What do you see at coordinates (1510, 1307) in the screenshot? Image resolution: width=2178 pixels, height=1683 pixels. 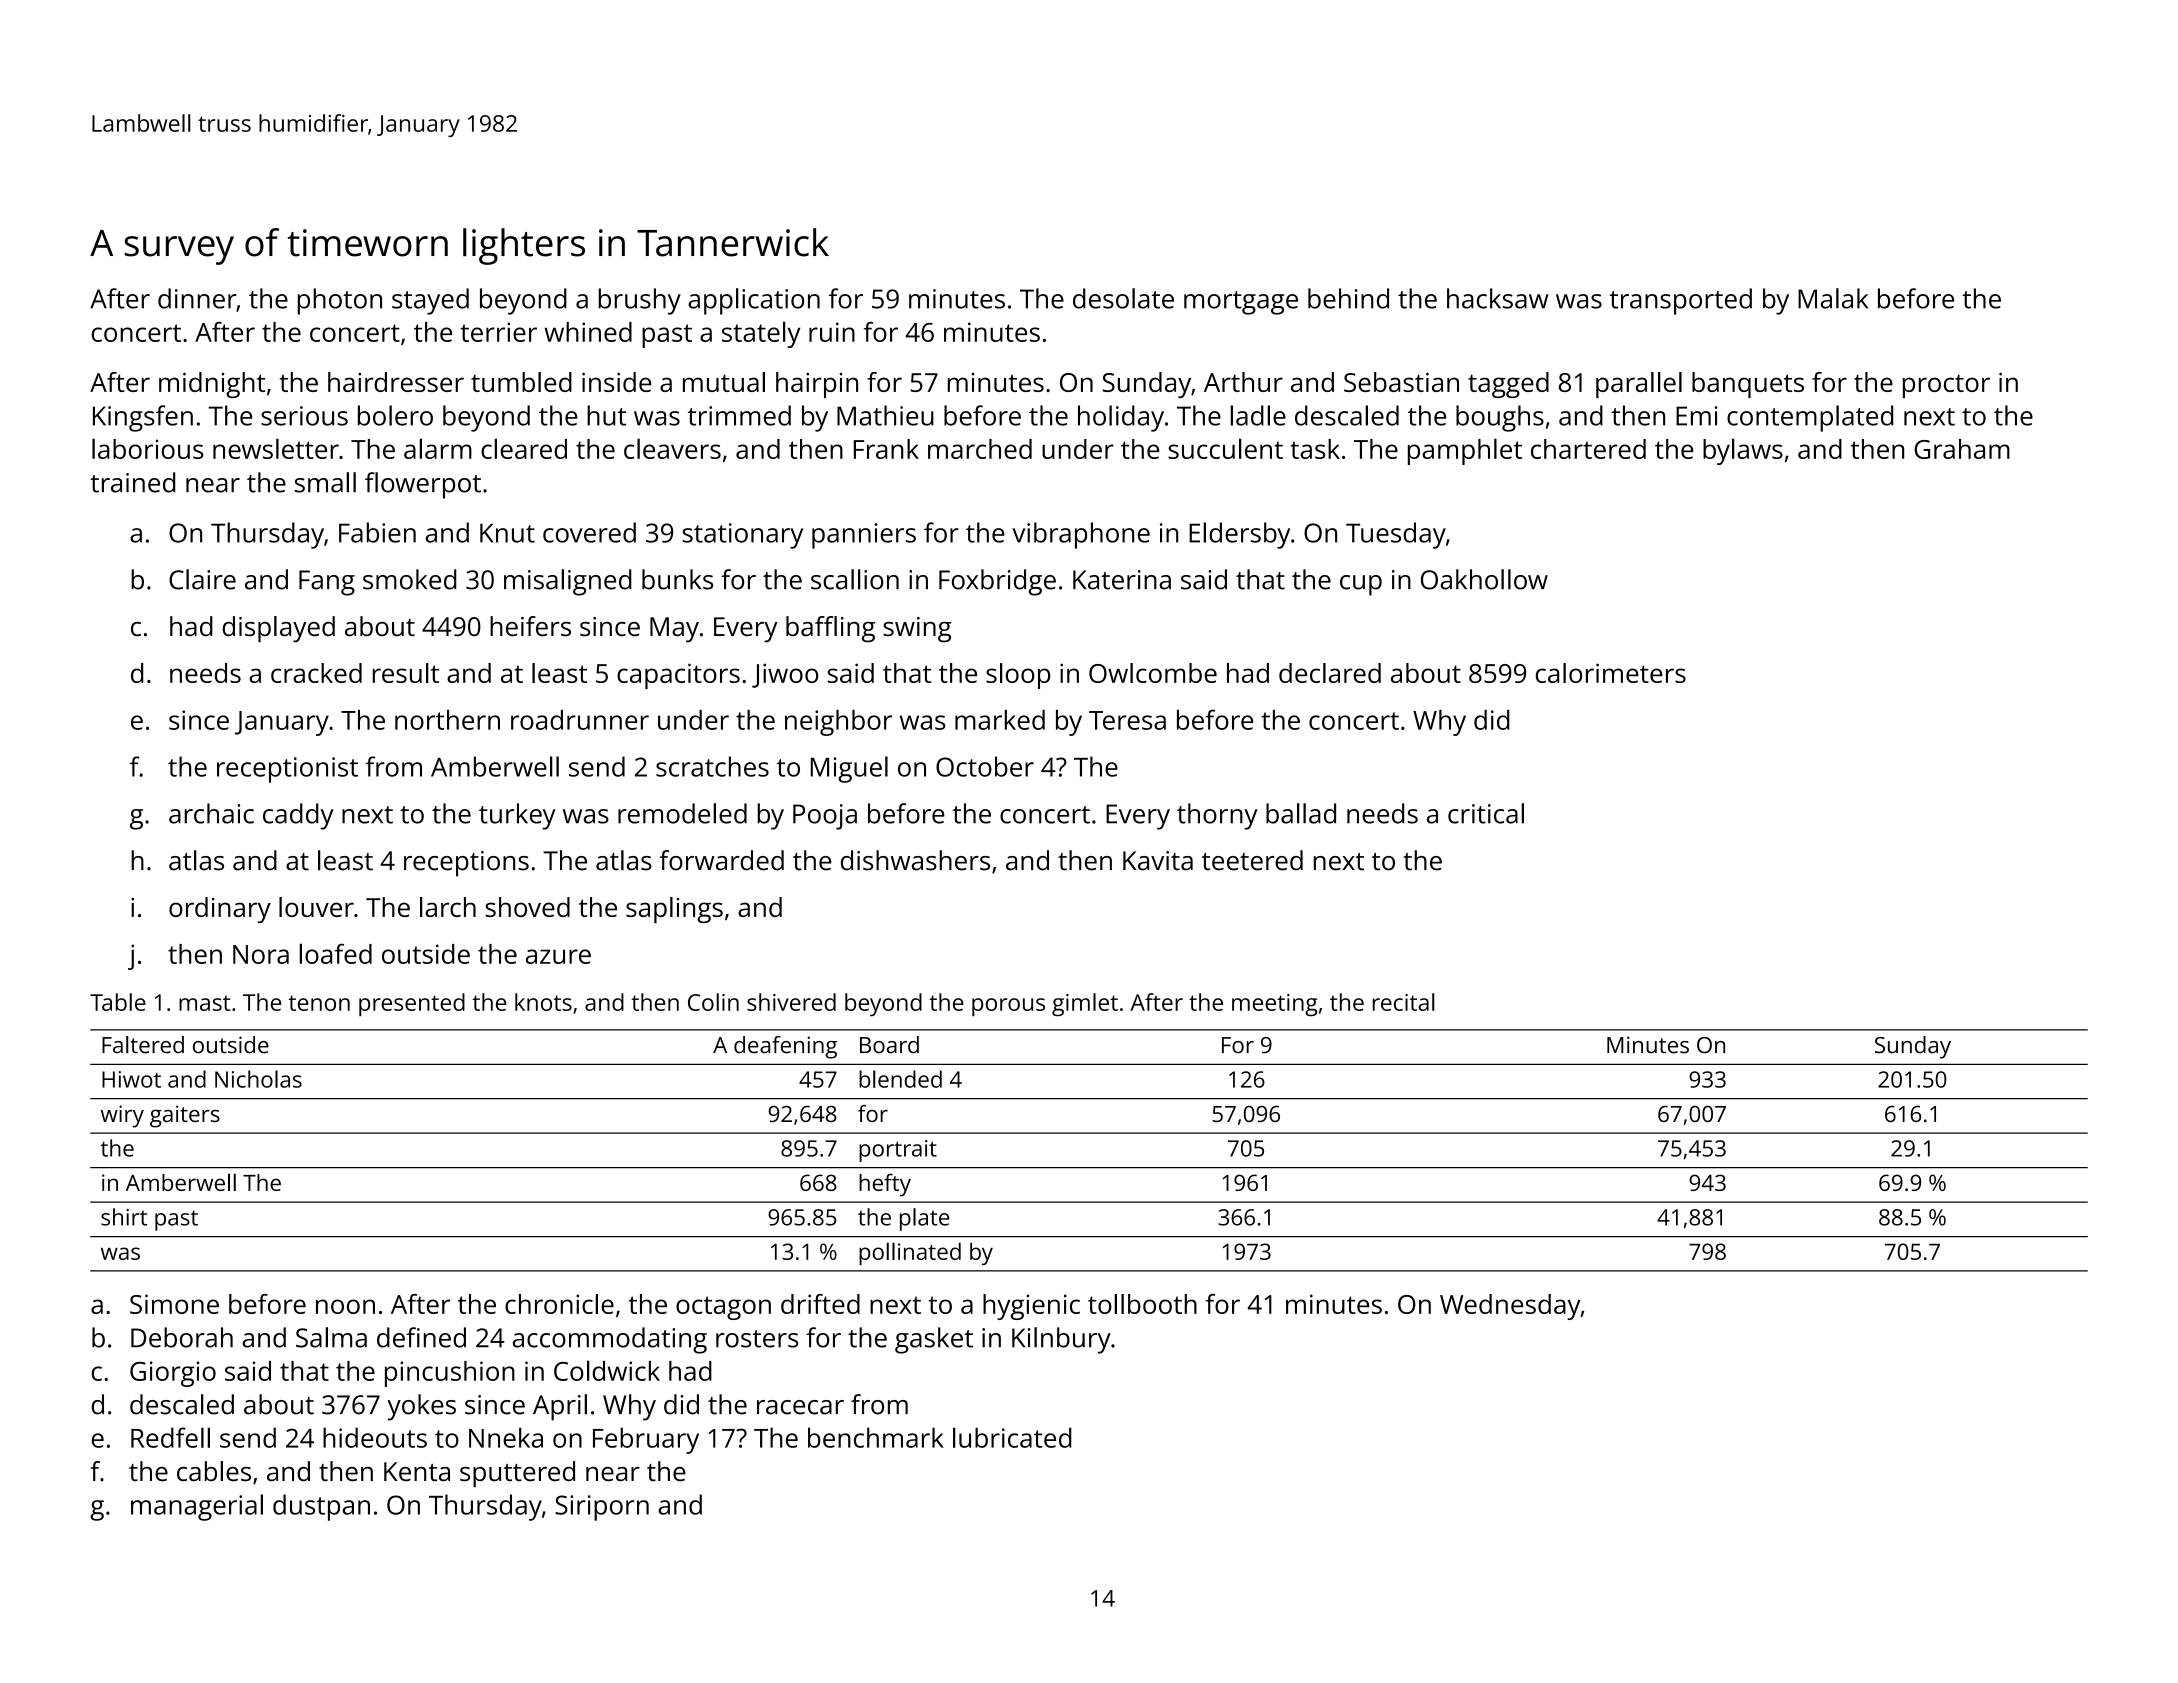 I see `Wednesday` at bounding box center [1510, 1307].
